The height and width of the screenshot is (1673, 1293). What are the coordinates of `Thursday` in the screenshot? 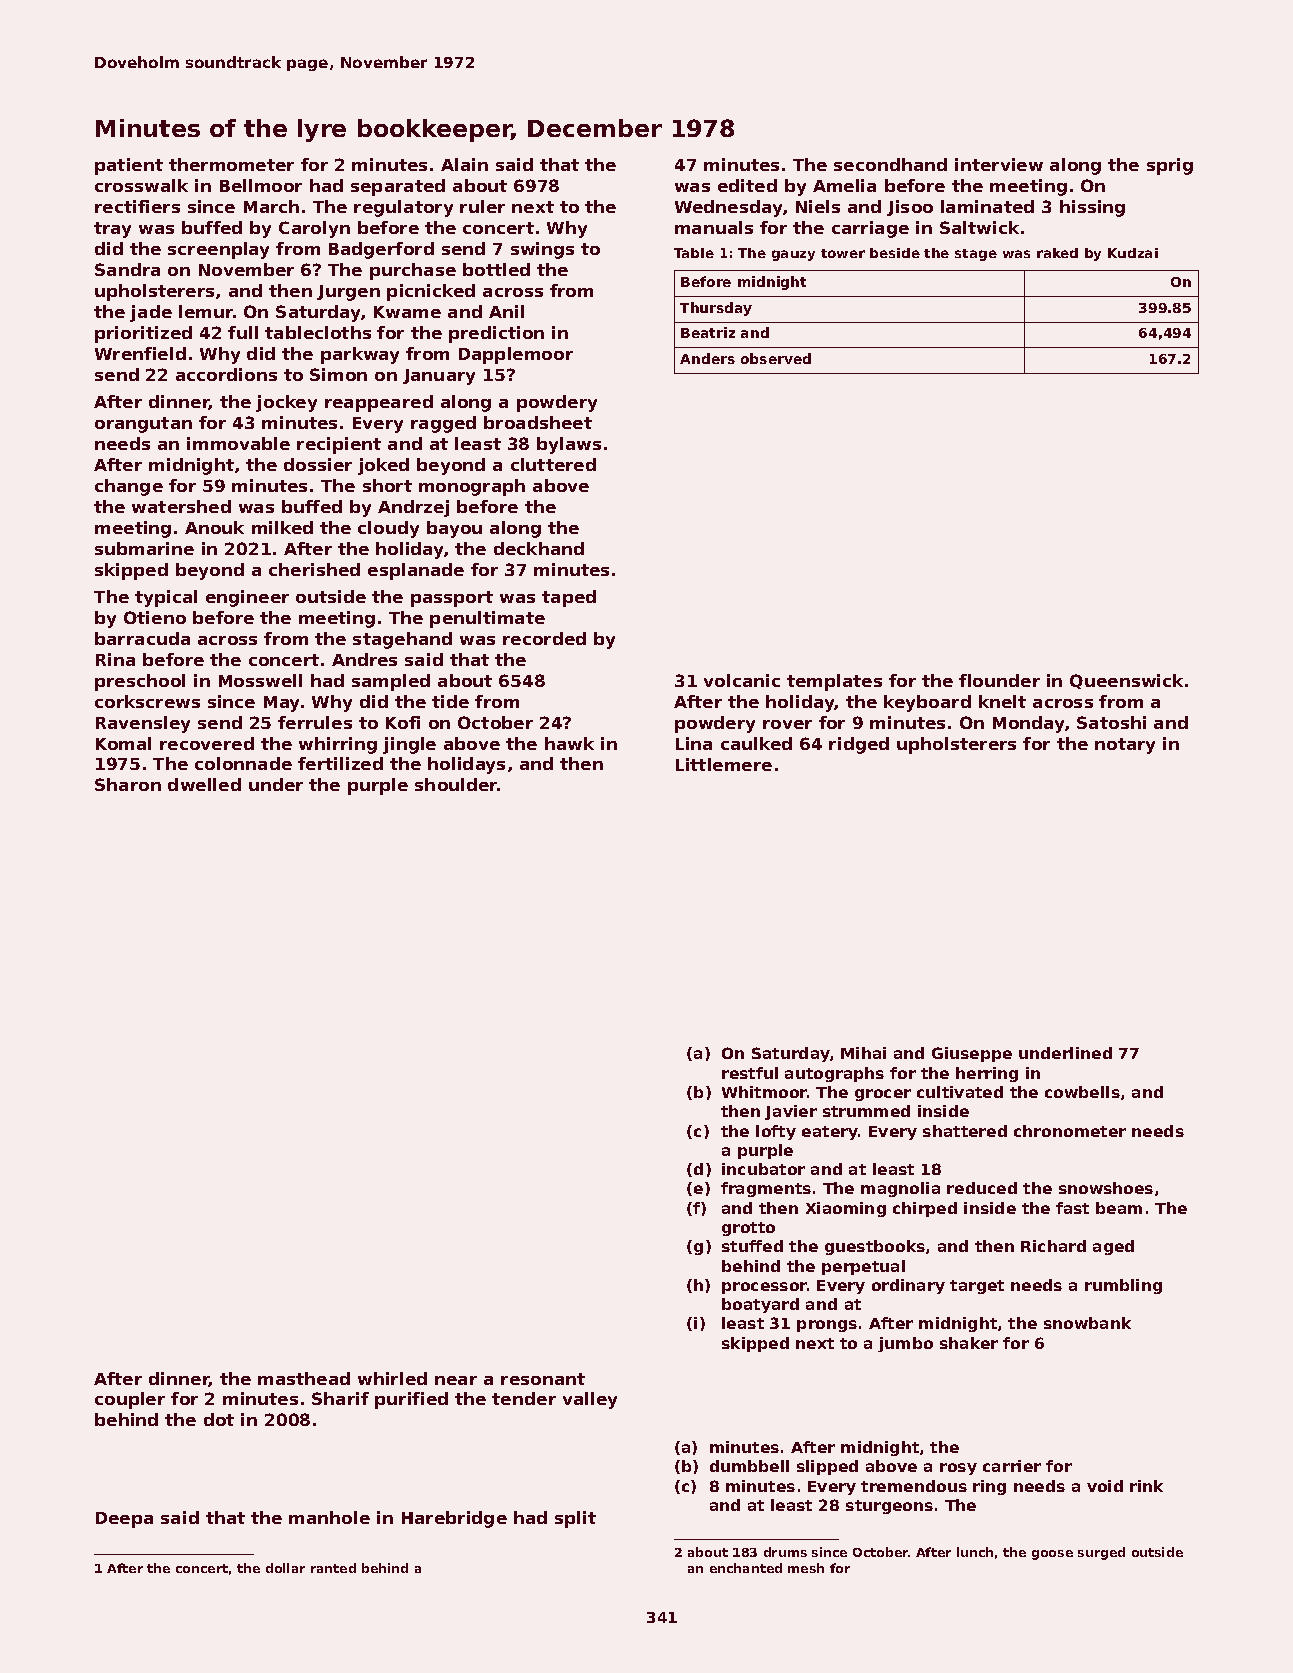 It's located at (716, 309).
